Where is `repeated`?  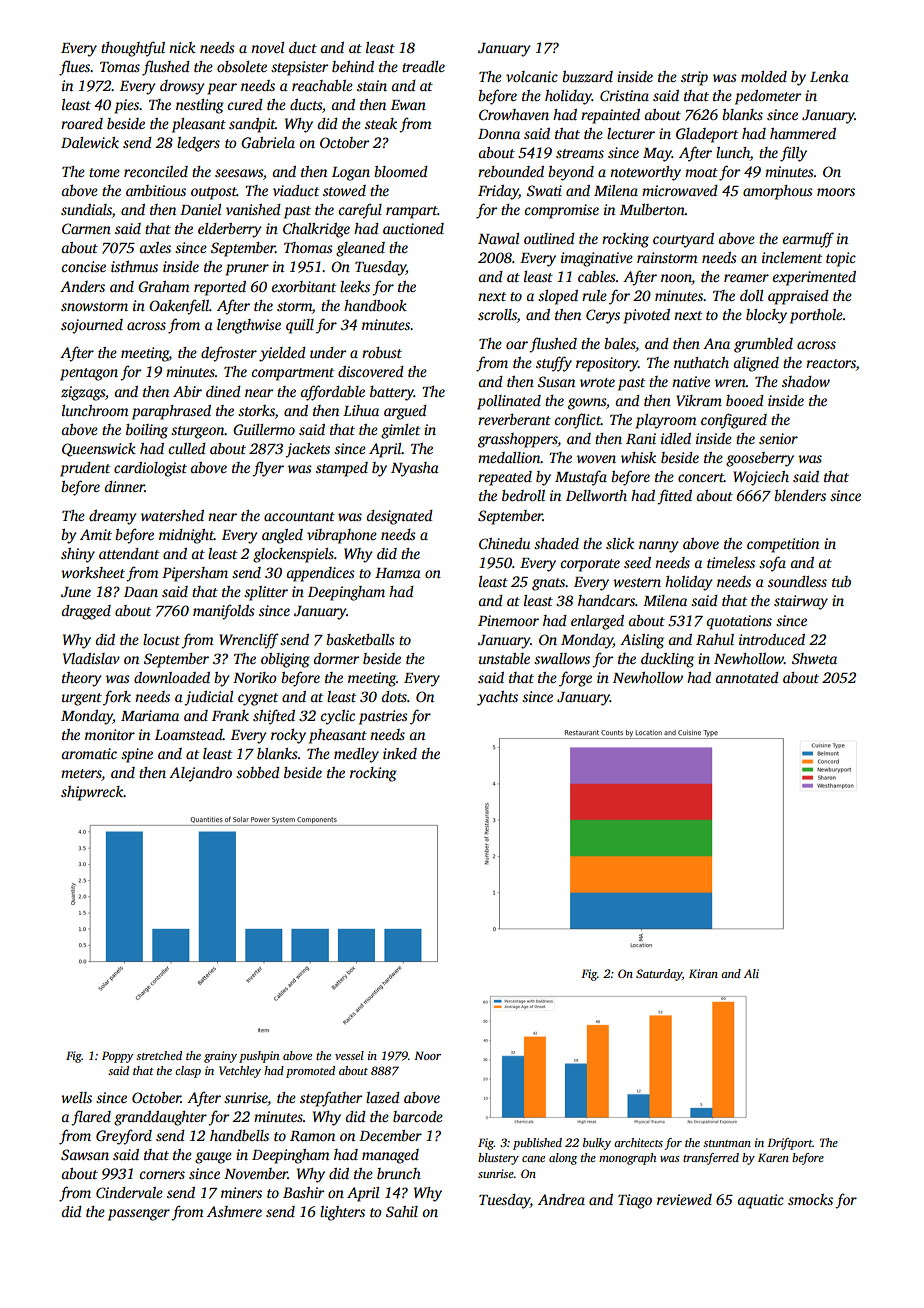
repeated is located at coordinates (505, 478).
